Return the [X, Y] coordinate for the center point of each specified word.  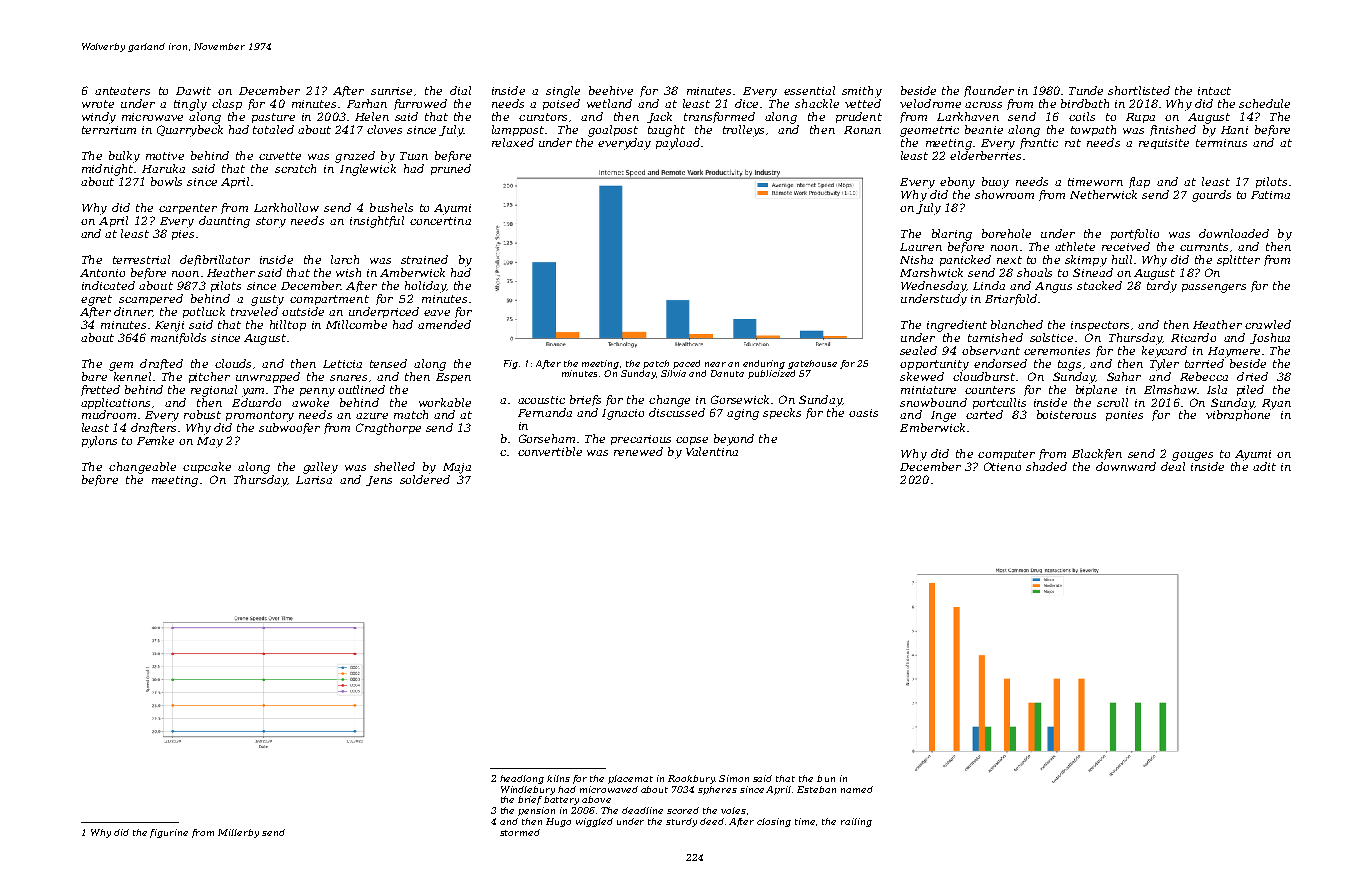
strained [424, 259]
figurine [169, 833]
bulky [124, 157]
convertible [550, 451]
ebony [957, 183]
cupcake [207, 467]
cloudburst [984, 376]
